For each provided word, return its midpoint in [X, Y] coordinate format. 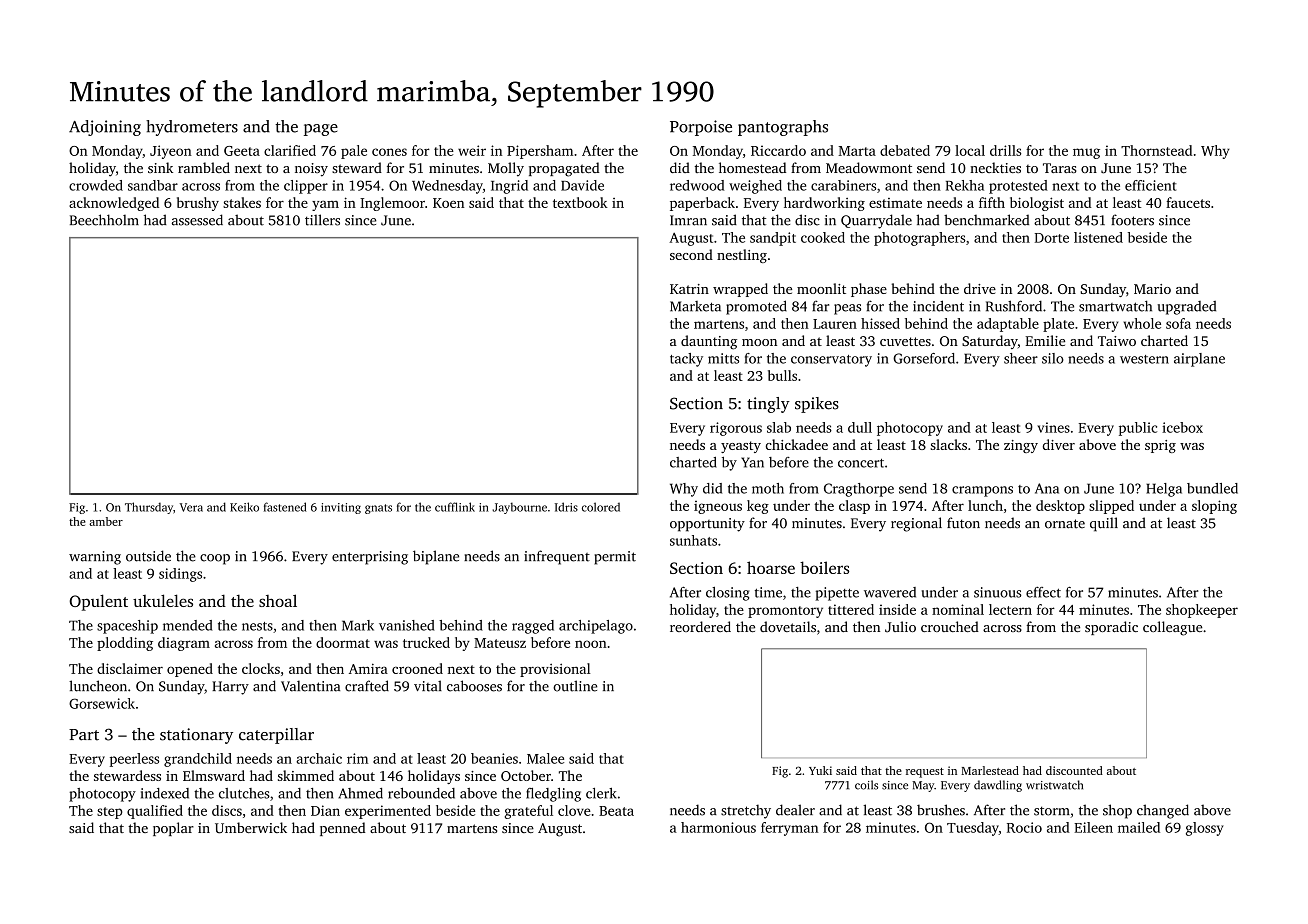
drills [1006, 150]
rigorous [736, 429]
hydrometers [192, 128]
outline [575, 686]
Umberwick [251, 828]
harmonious [718, 827]
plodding [125, 644]
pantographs [783, 128]
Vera [191, 507]
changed [1163, 811]
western [1144, 359]
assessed [197, 220]
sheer [1021, 358]
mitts [723, 358]
